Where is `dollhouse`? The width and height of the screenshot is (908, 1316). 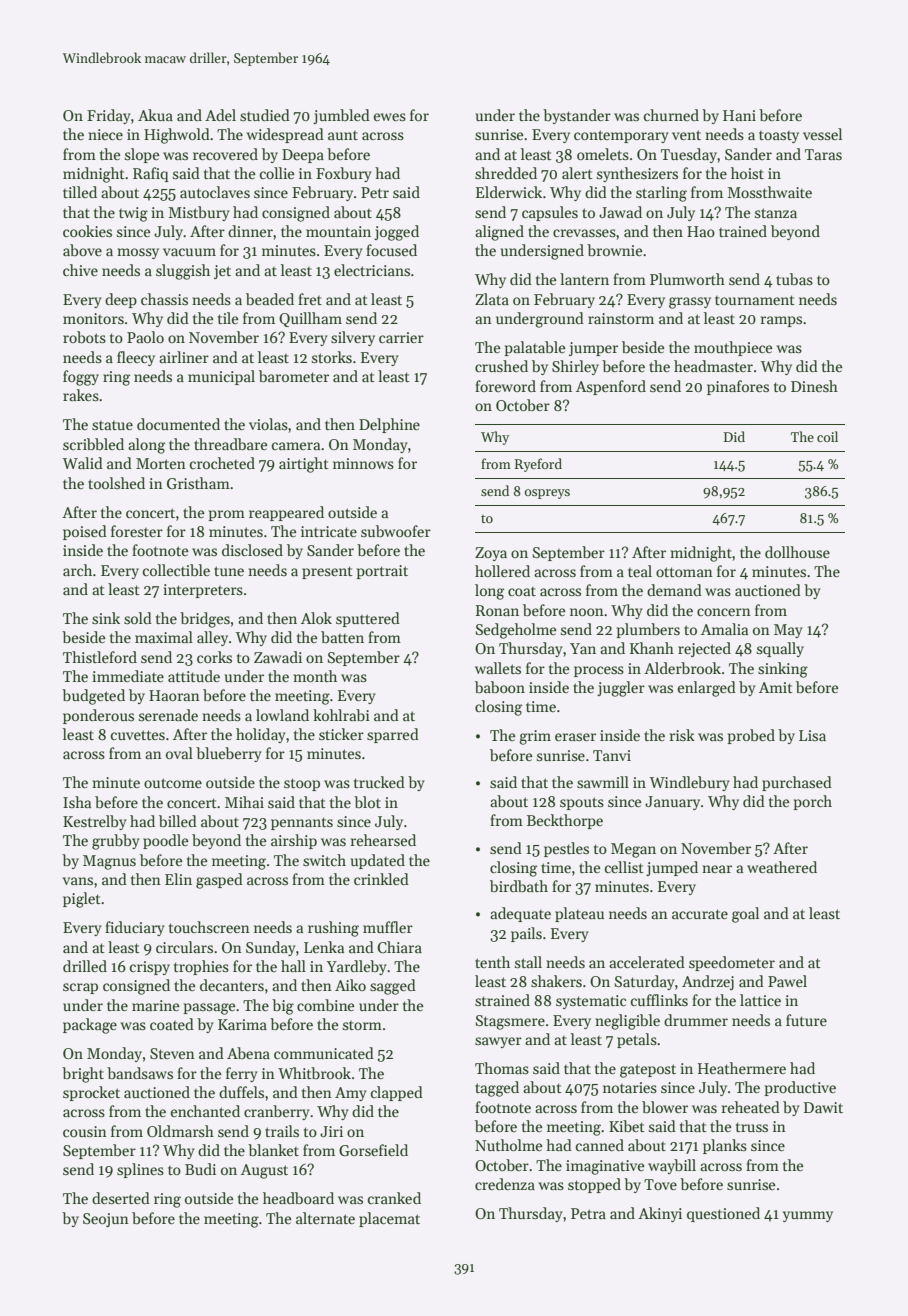
dollhouse is located at coordinates (797, 552).
